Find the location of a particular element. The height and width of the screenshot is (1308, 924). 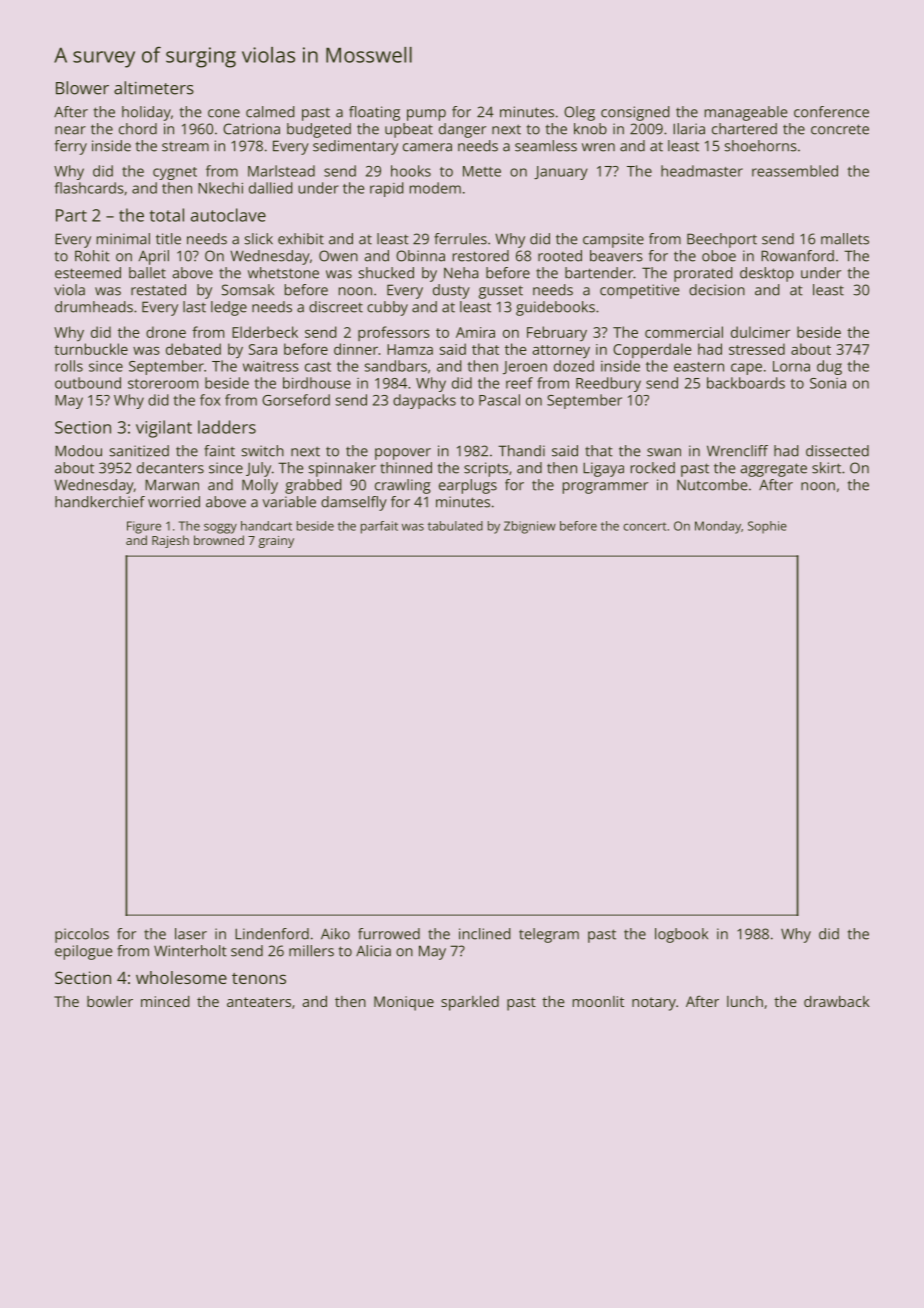

drawback is located at coordinates (837, 1001).
